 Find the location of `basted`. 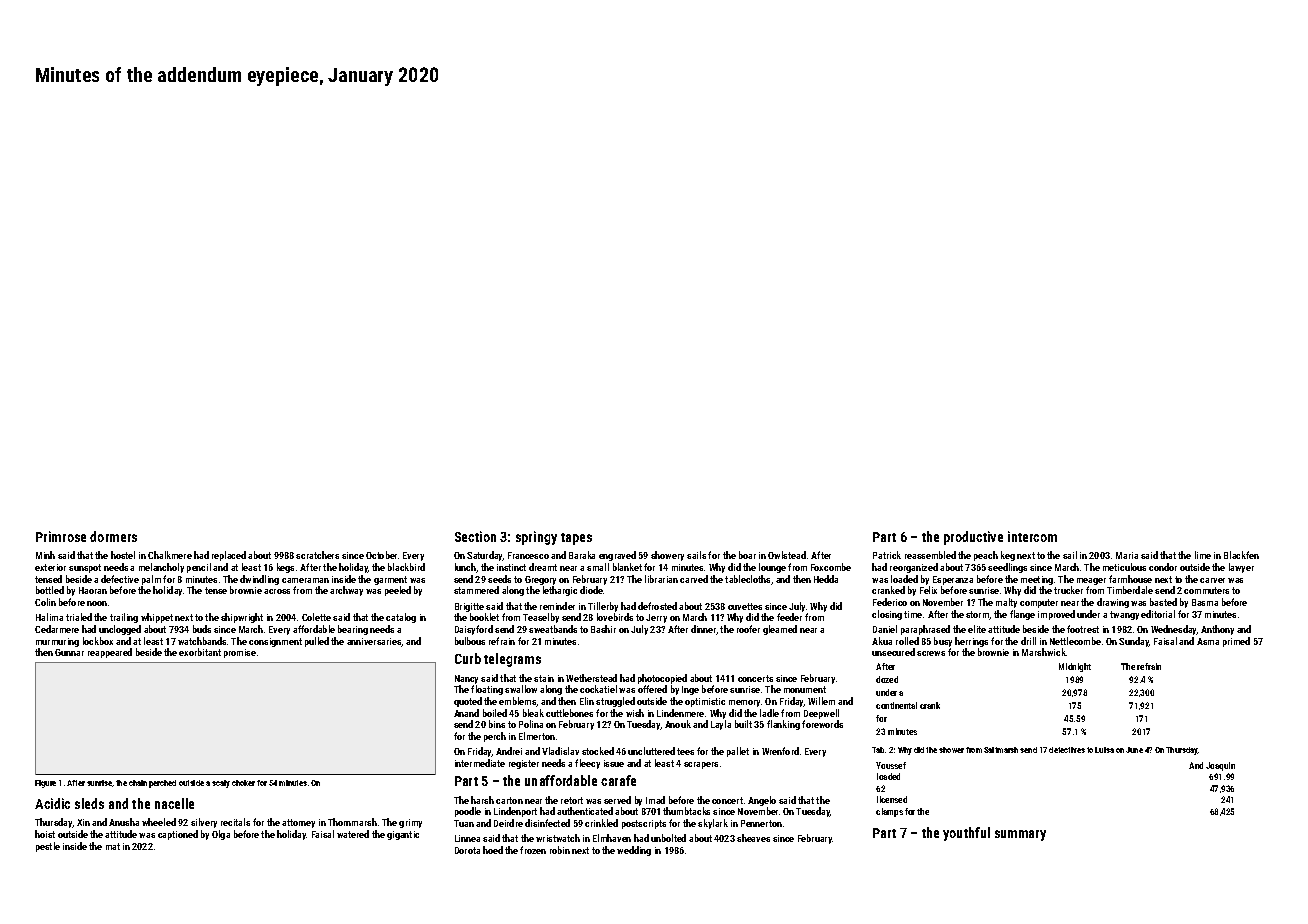

basted is located at coordinates (1163, 602).
